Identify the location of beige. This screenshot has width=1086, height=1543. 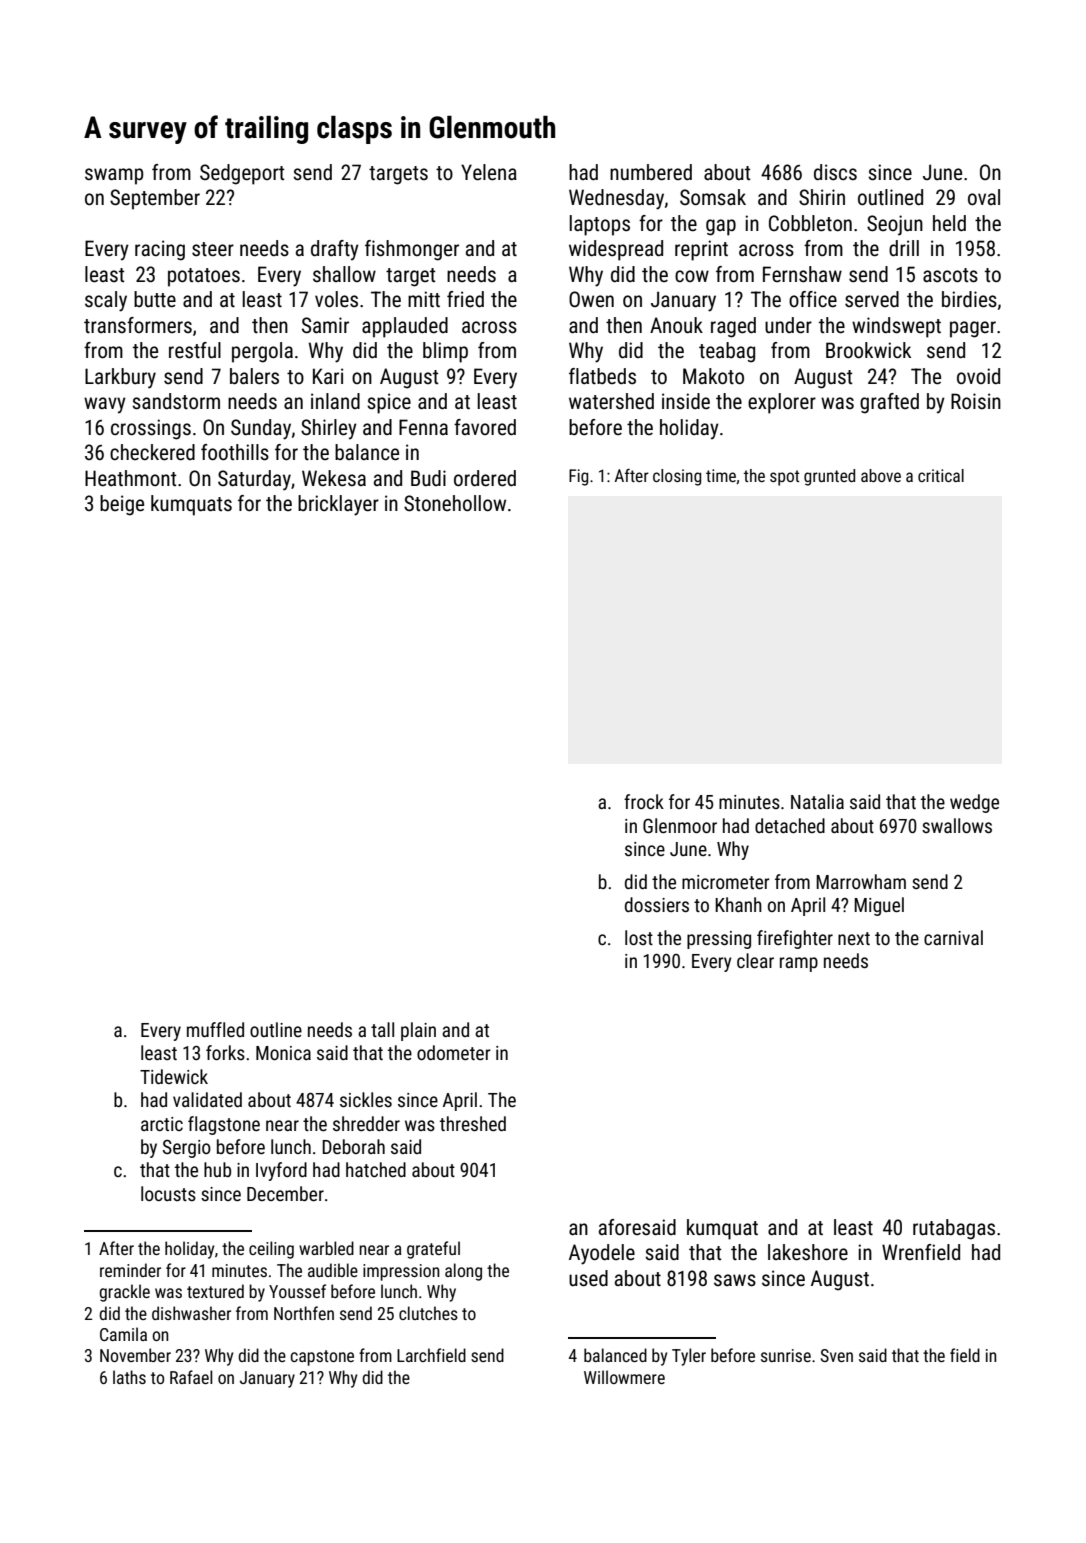
(122, 505).
